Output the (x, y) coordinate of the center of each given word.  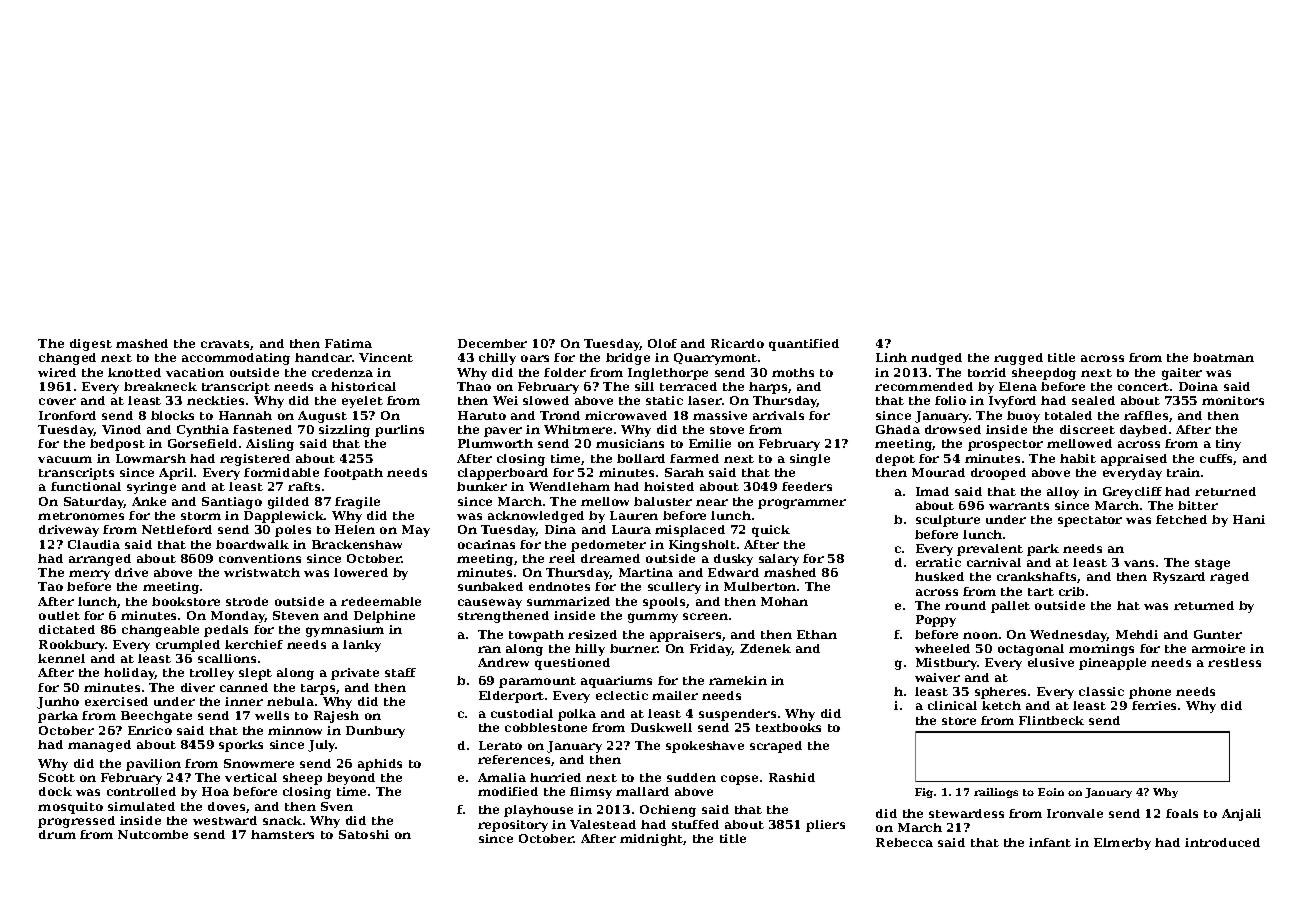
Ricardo (737, 343)
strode (247, 601)
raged (1229, 578)
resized (592, 634)
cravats (225, 344)
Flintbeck (1051, 720)
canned (244, 687)
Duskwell (661, 727)
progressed (76, 822)
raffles (1146, 415)
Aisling (270, 445)
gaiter (1182, 374)
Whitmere (578, 429)
